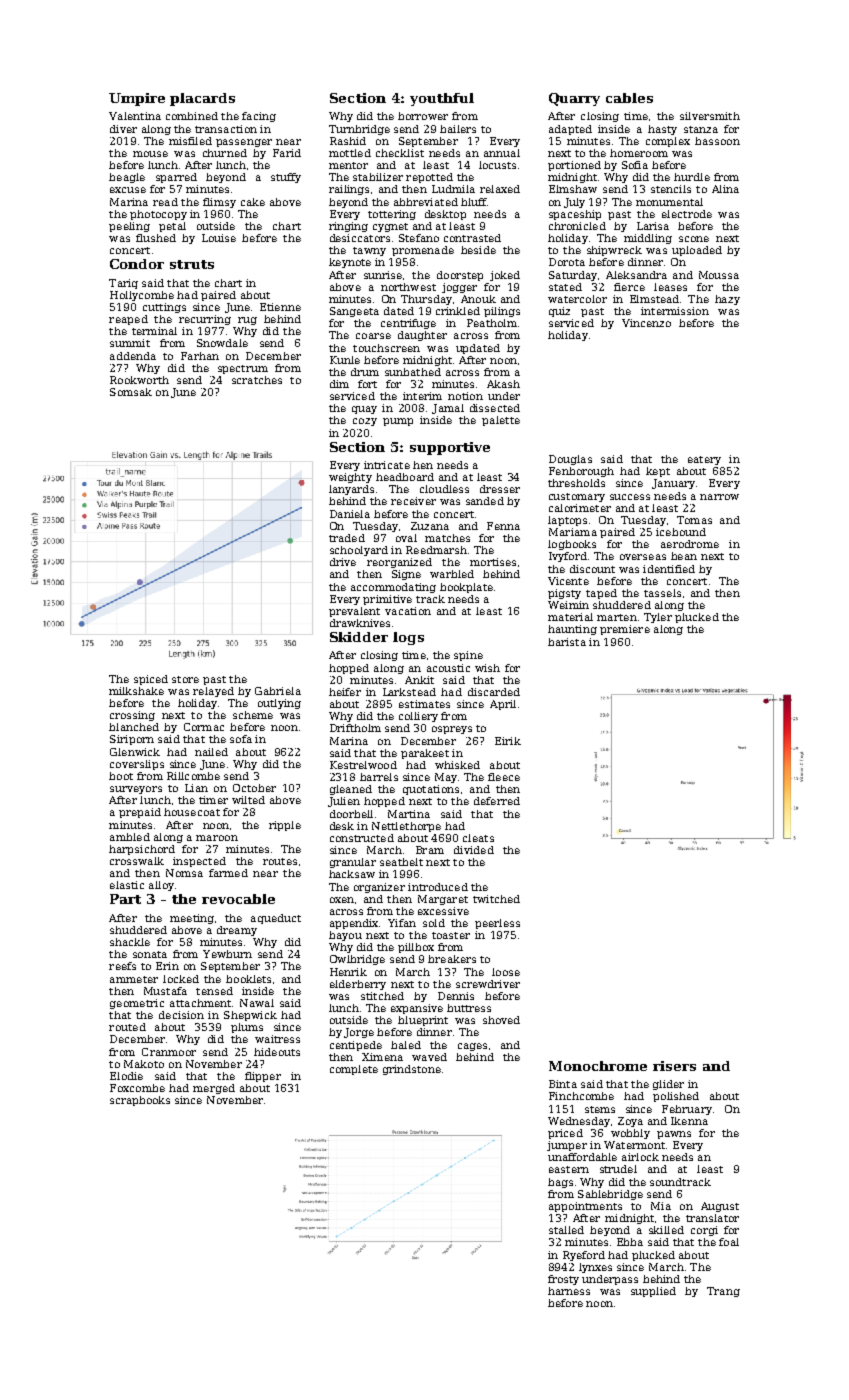 This screenshot has width=849, height=1400. Describe the element at coordinates (675, 311) in the screenshot. I see `intermission` at that location.
